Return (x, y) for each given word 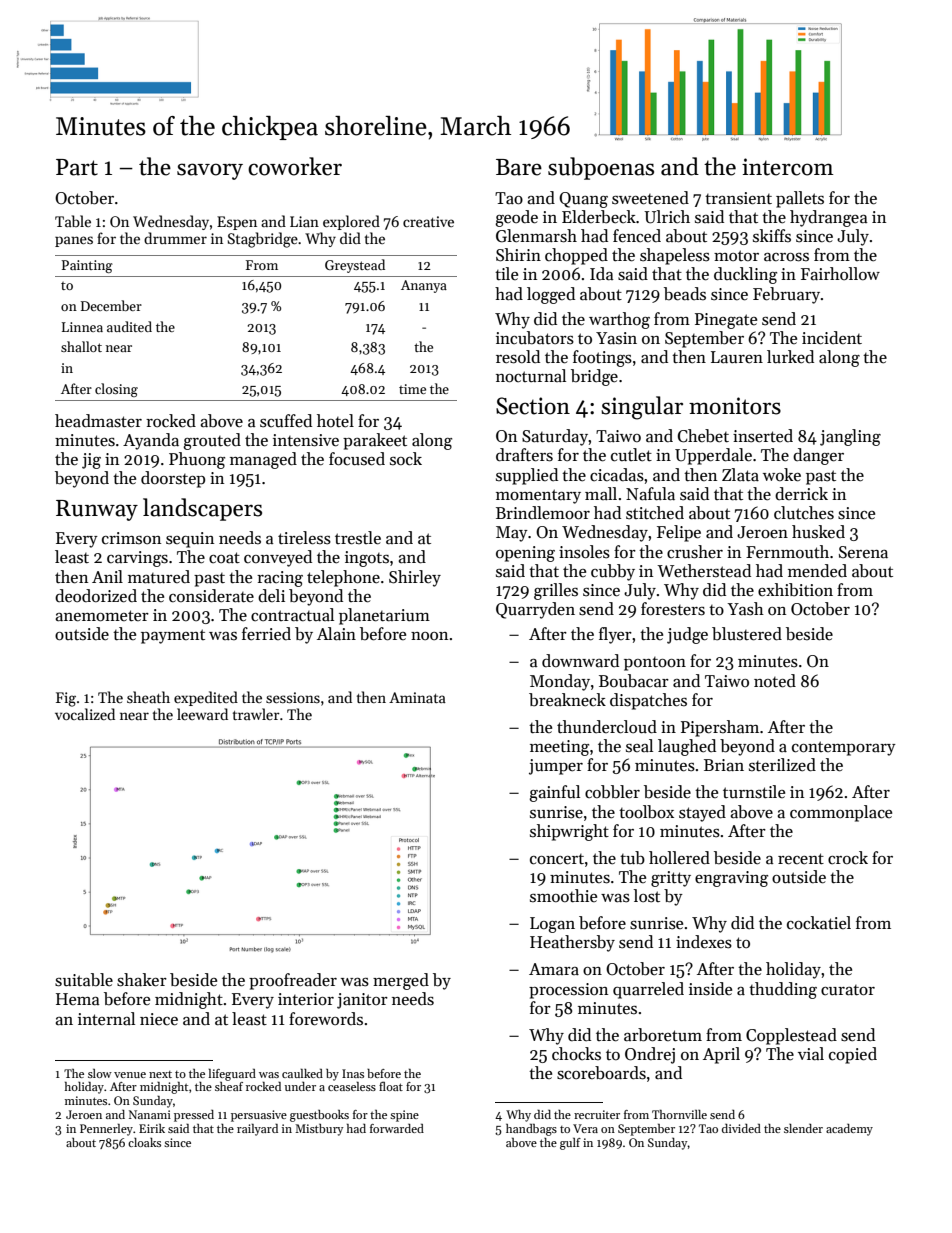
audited (129, 326)
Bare (519, 167)
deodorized (96, 596)
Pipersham (720, 728)
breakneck (567, 700)
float (391, 1086)
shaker (142, 980)
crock (848, 858)
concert (557, 859)
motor (736, 255)
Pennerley (106, 1130)
